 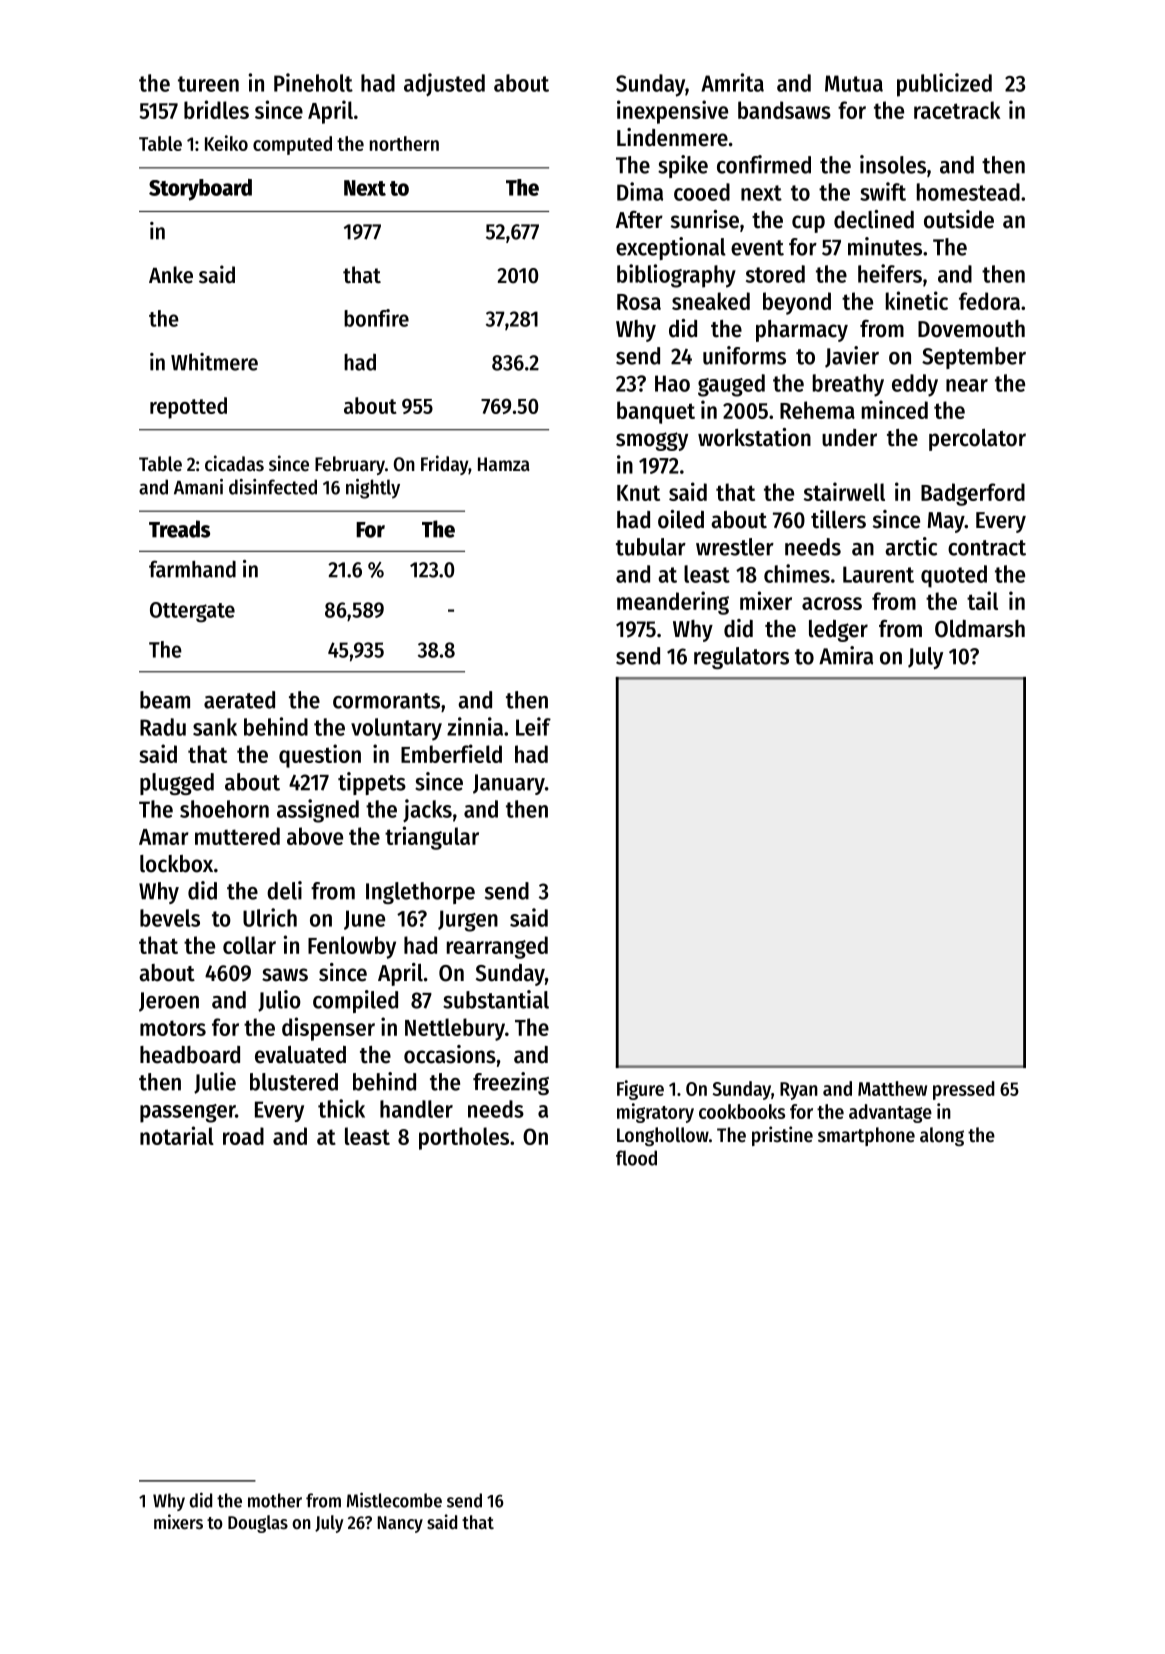 What do you see at coordinates (797, 303) in the image?
I see `beyond` at bounding box center [797, 303].
